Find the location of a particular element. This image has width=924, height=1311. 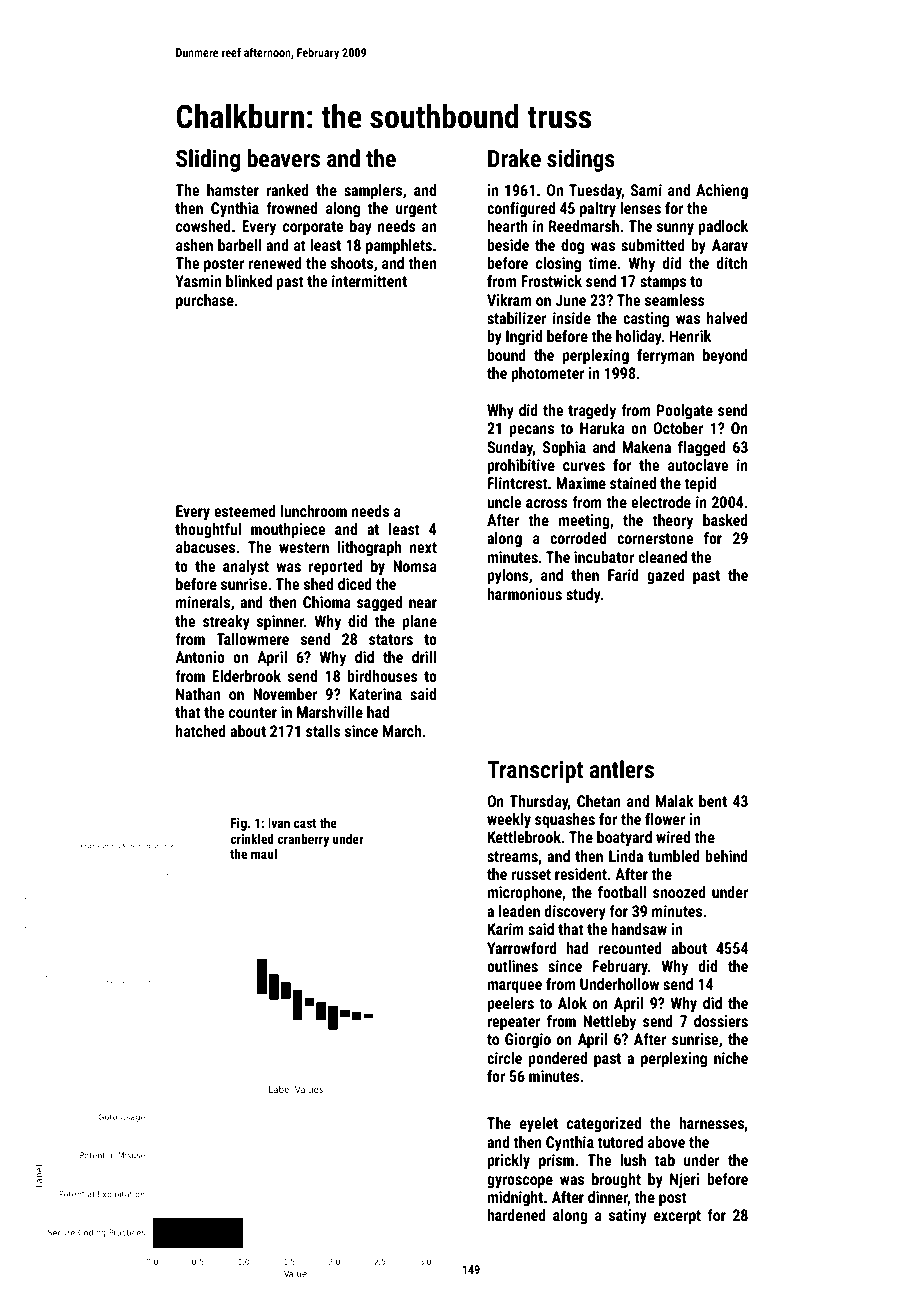

maul is located at coordinates (264, 854).
